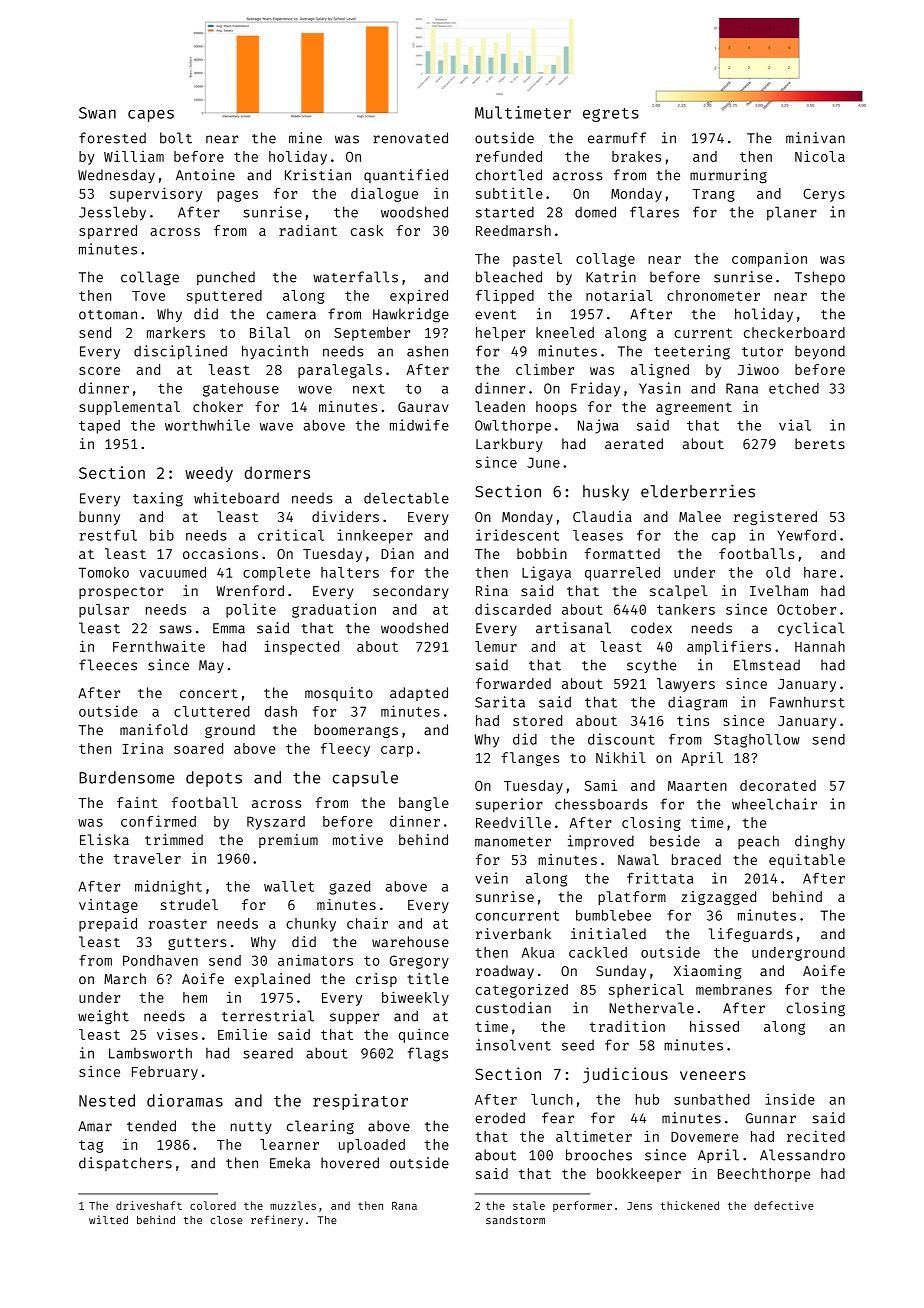  Describe the element at coordinates (820, 444) in the page. I see `berets` at that location.
